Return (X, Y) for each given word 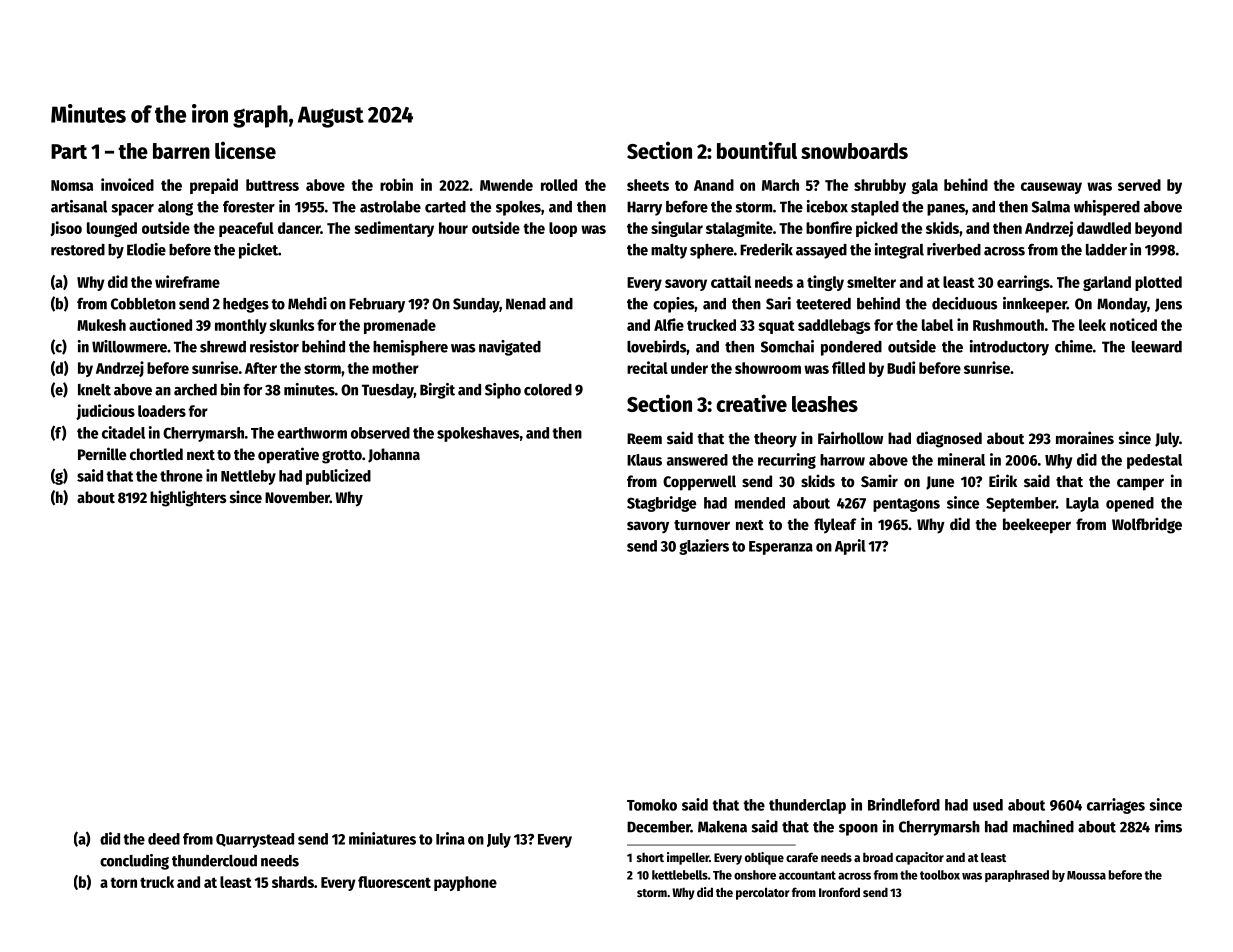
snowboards (854, 151)
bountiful (757, 150)
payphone (465, 883)
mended (760, 503)
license (245, 150)
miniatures (382, 838)
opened (1130, 504)
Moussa (1086, 875)
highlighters (188, 498)
